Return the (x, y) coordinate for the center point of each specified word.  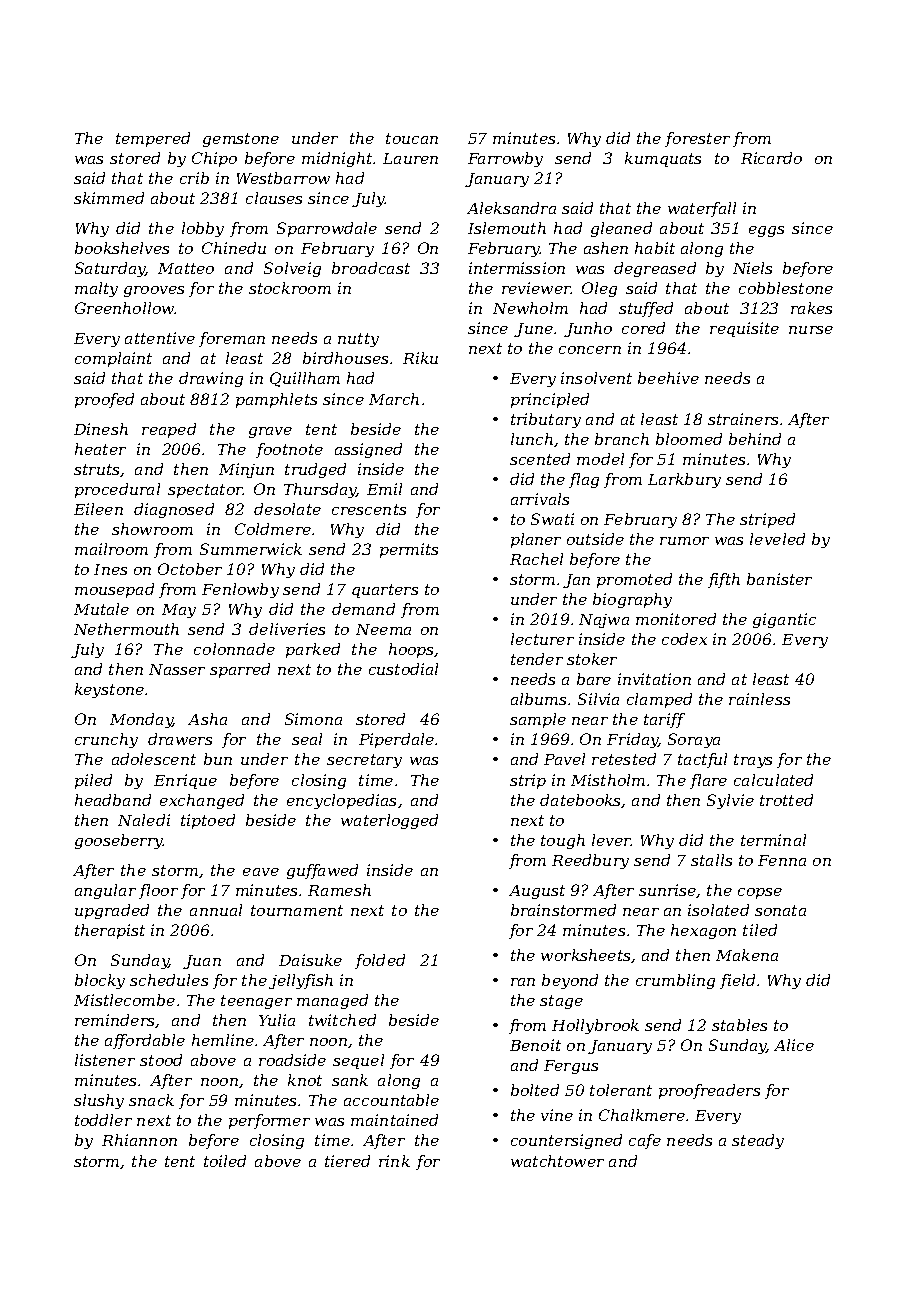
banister (779, 579)
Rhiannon (139, 1140)
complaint (113, 359)
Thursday (320, 490)
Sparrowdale (327, 229)
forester (697, 139)
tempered (153, 139)
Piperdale (396, 740)
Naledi (144, 820)
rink (394, 1161)
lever (612, 840)
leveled (777, 539)
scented (540, 459)
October (190, 569)
